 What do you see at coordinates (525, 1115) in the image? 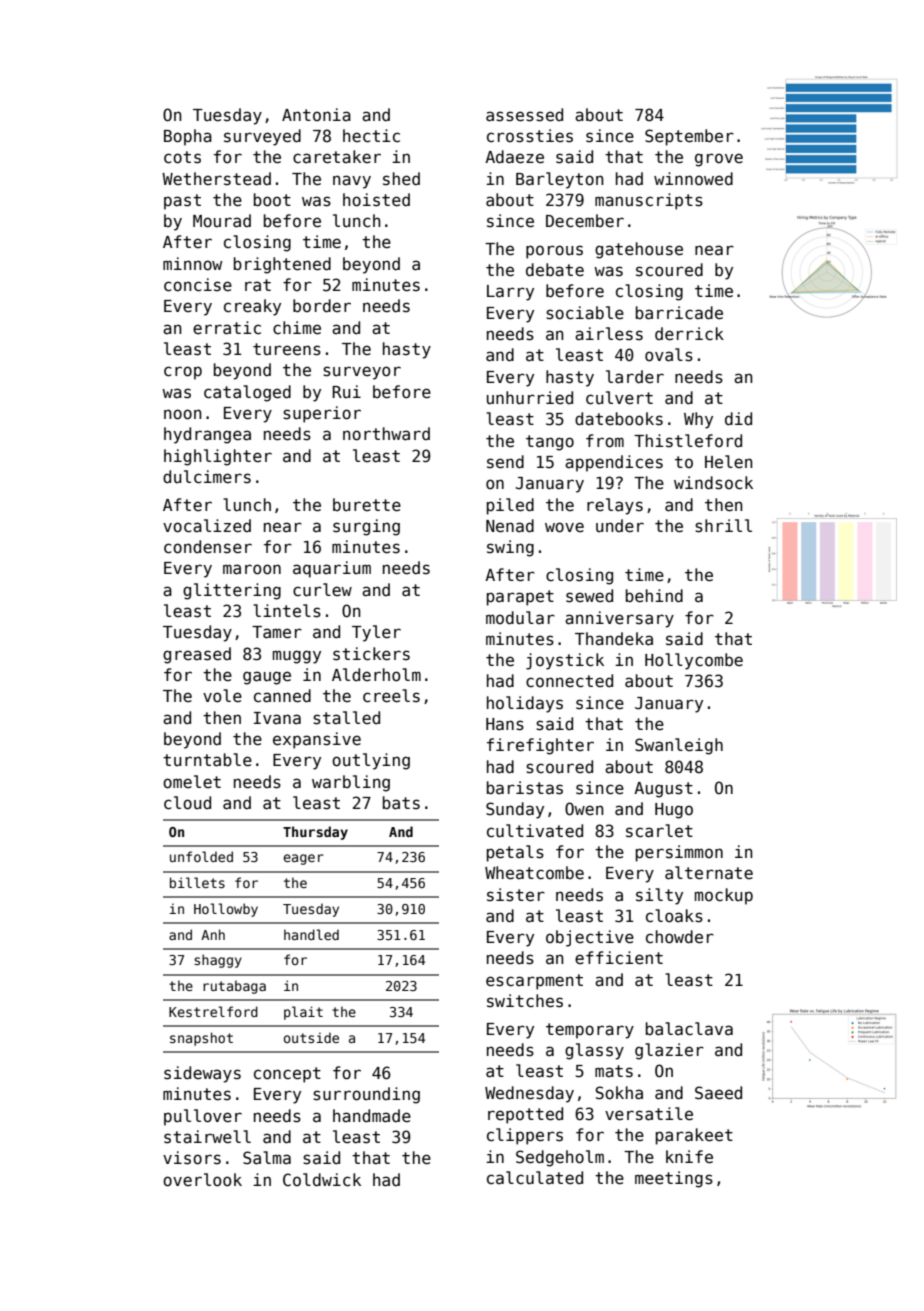
I see `repotted` at bounding box center [525, 1115].
